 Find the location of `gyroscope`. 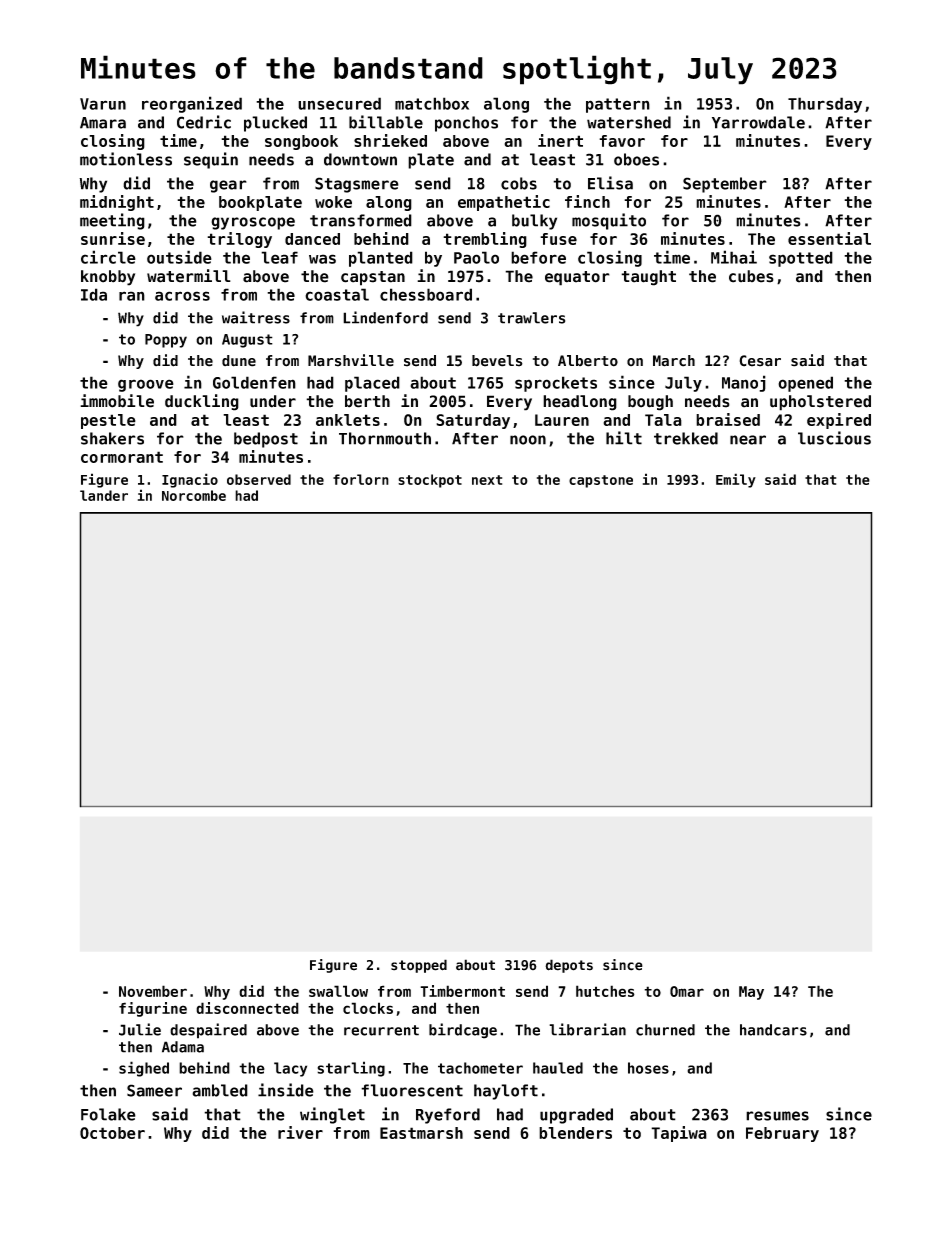

gyroscope is located at coordinates (253, 223).
